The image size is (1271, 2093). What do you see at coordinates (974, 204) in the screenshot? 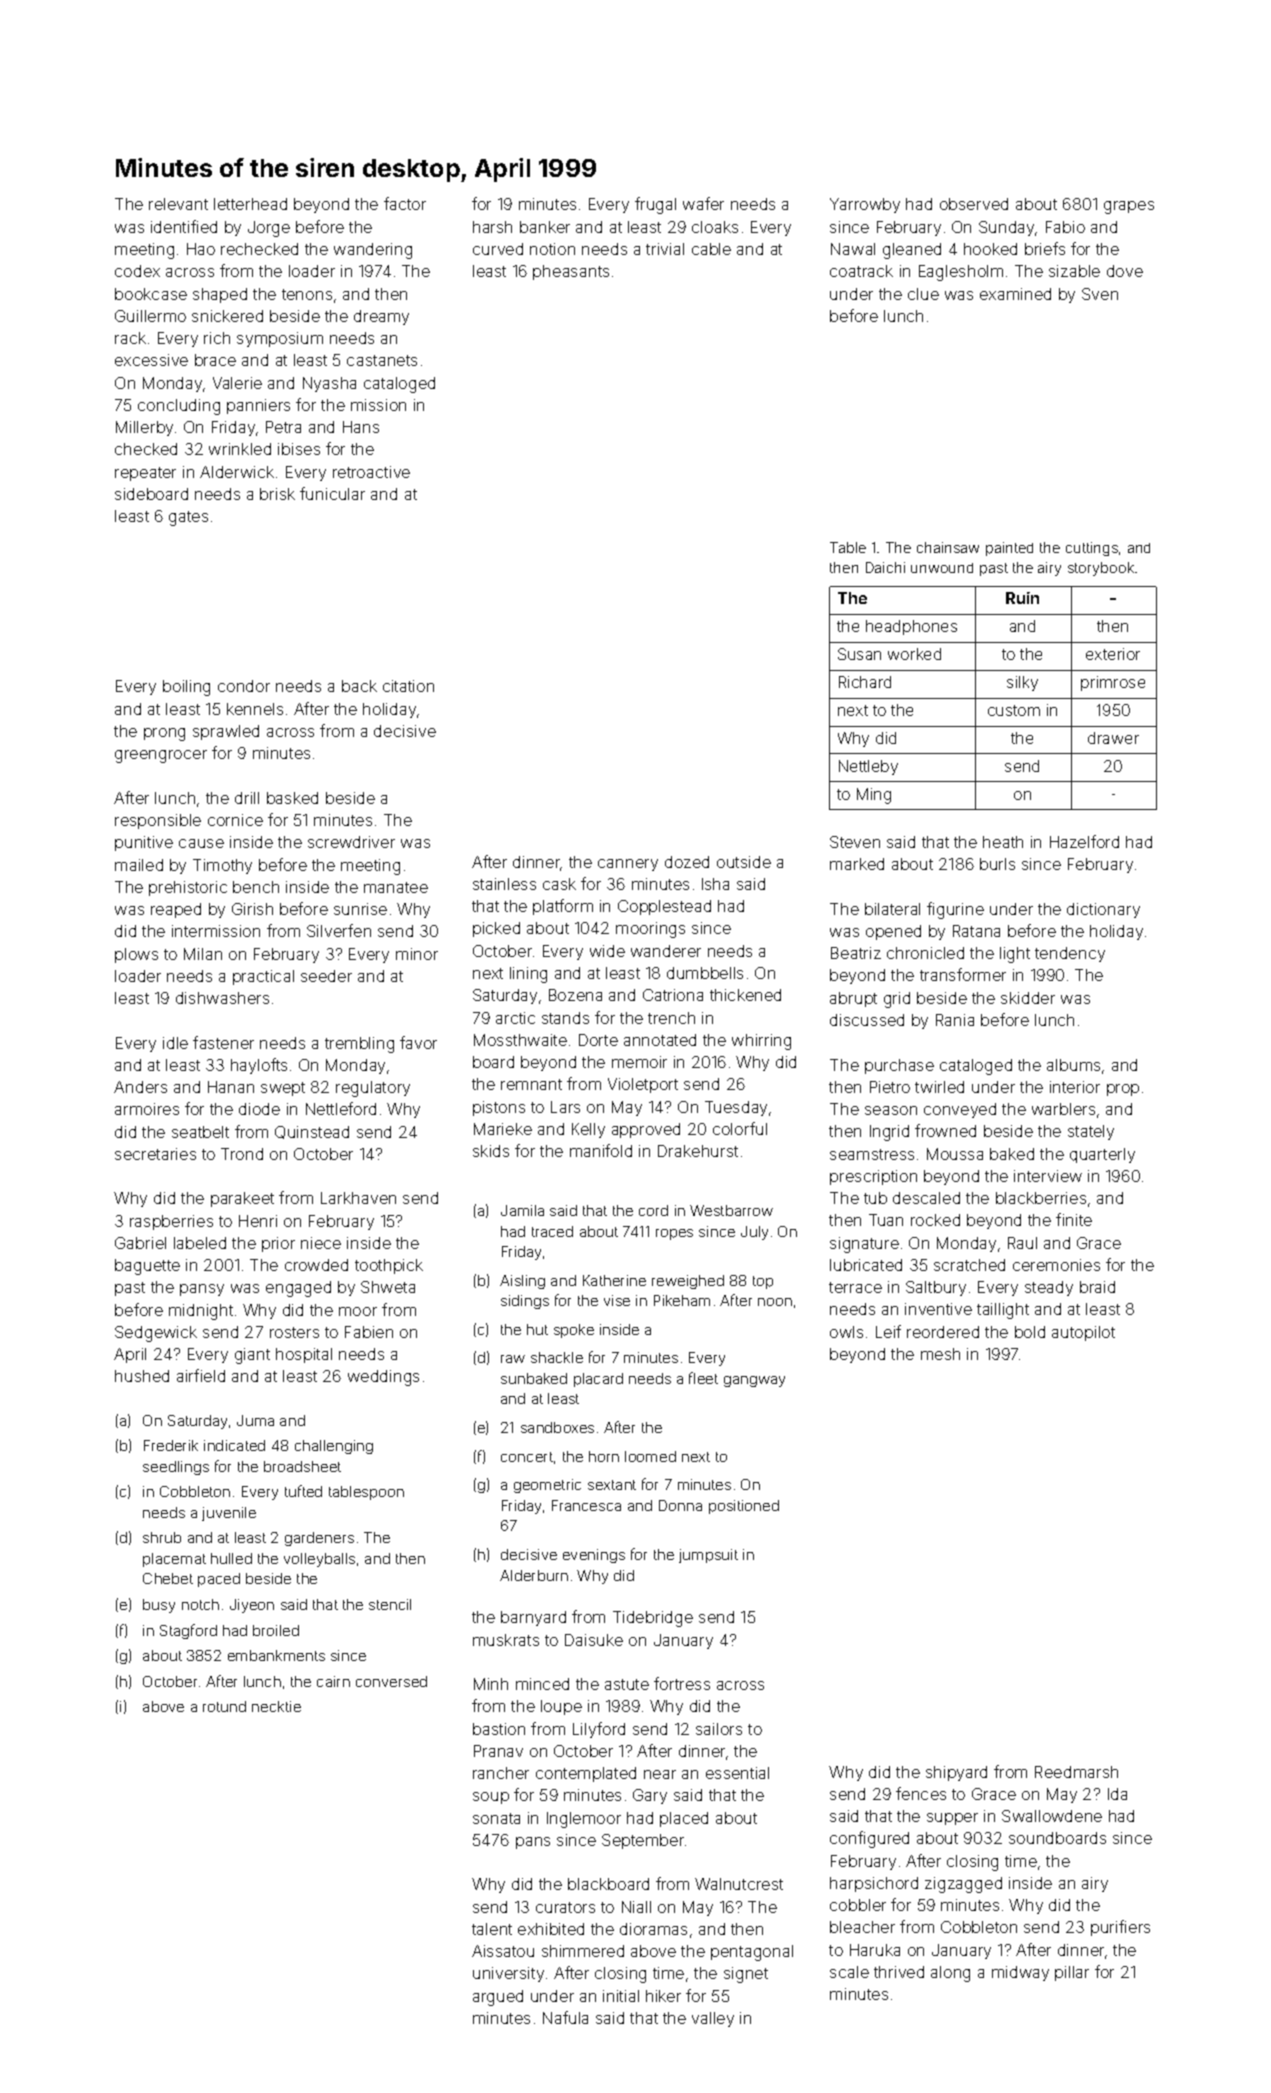
I see `observed` at bounding box center [974, 204].
